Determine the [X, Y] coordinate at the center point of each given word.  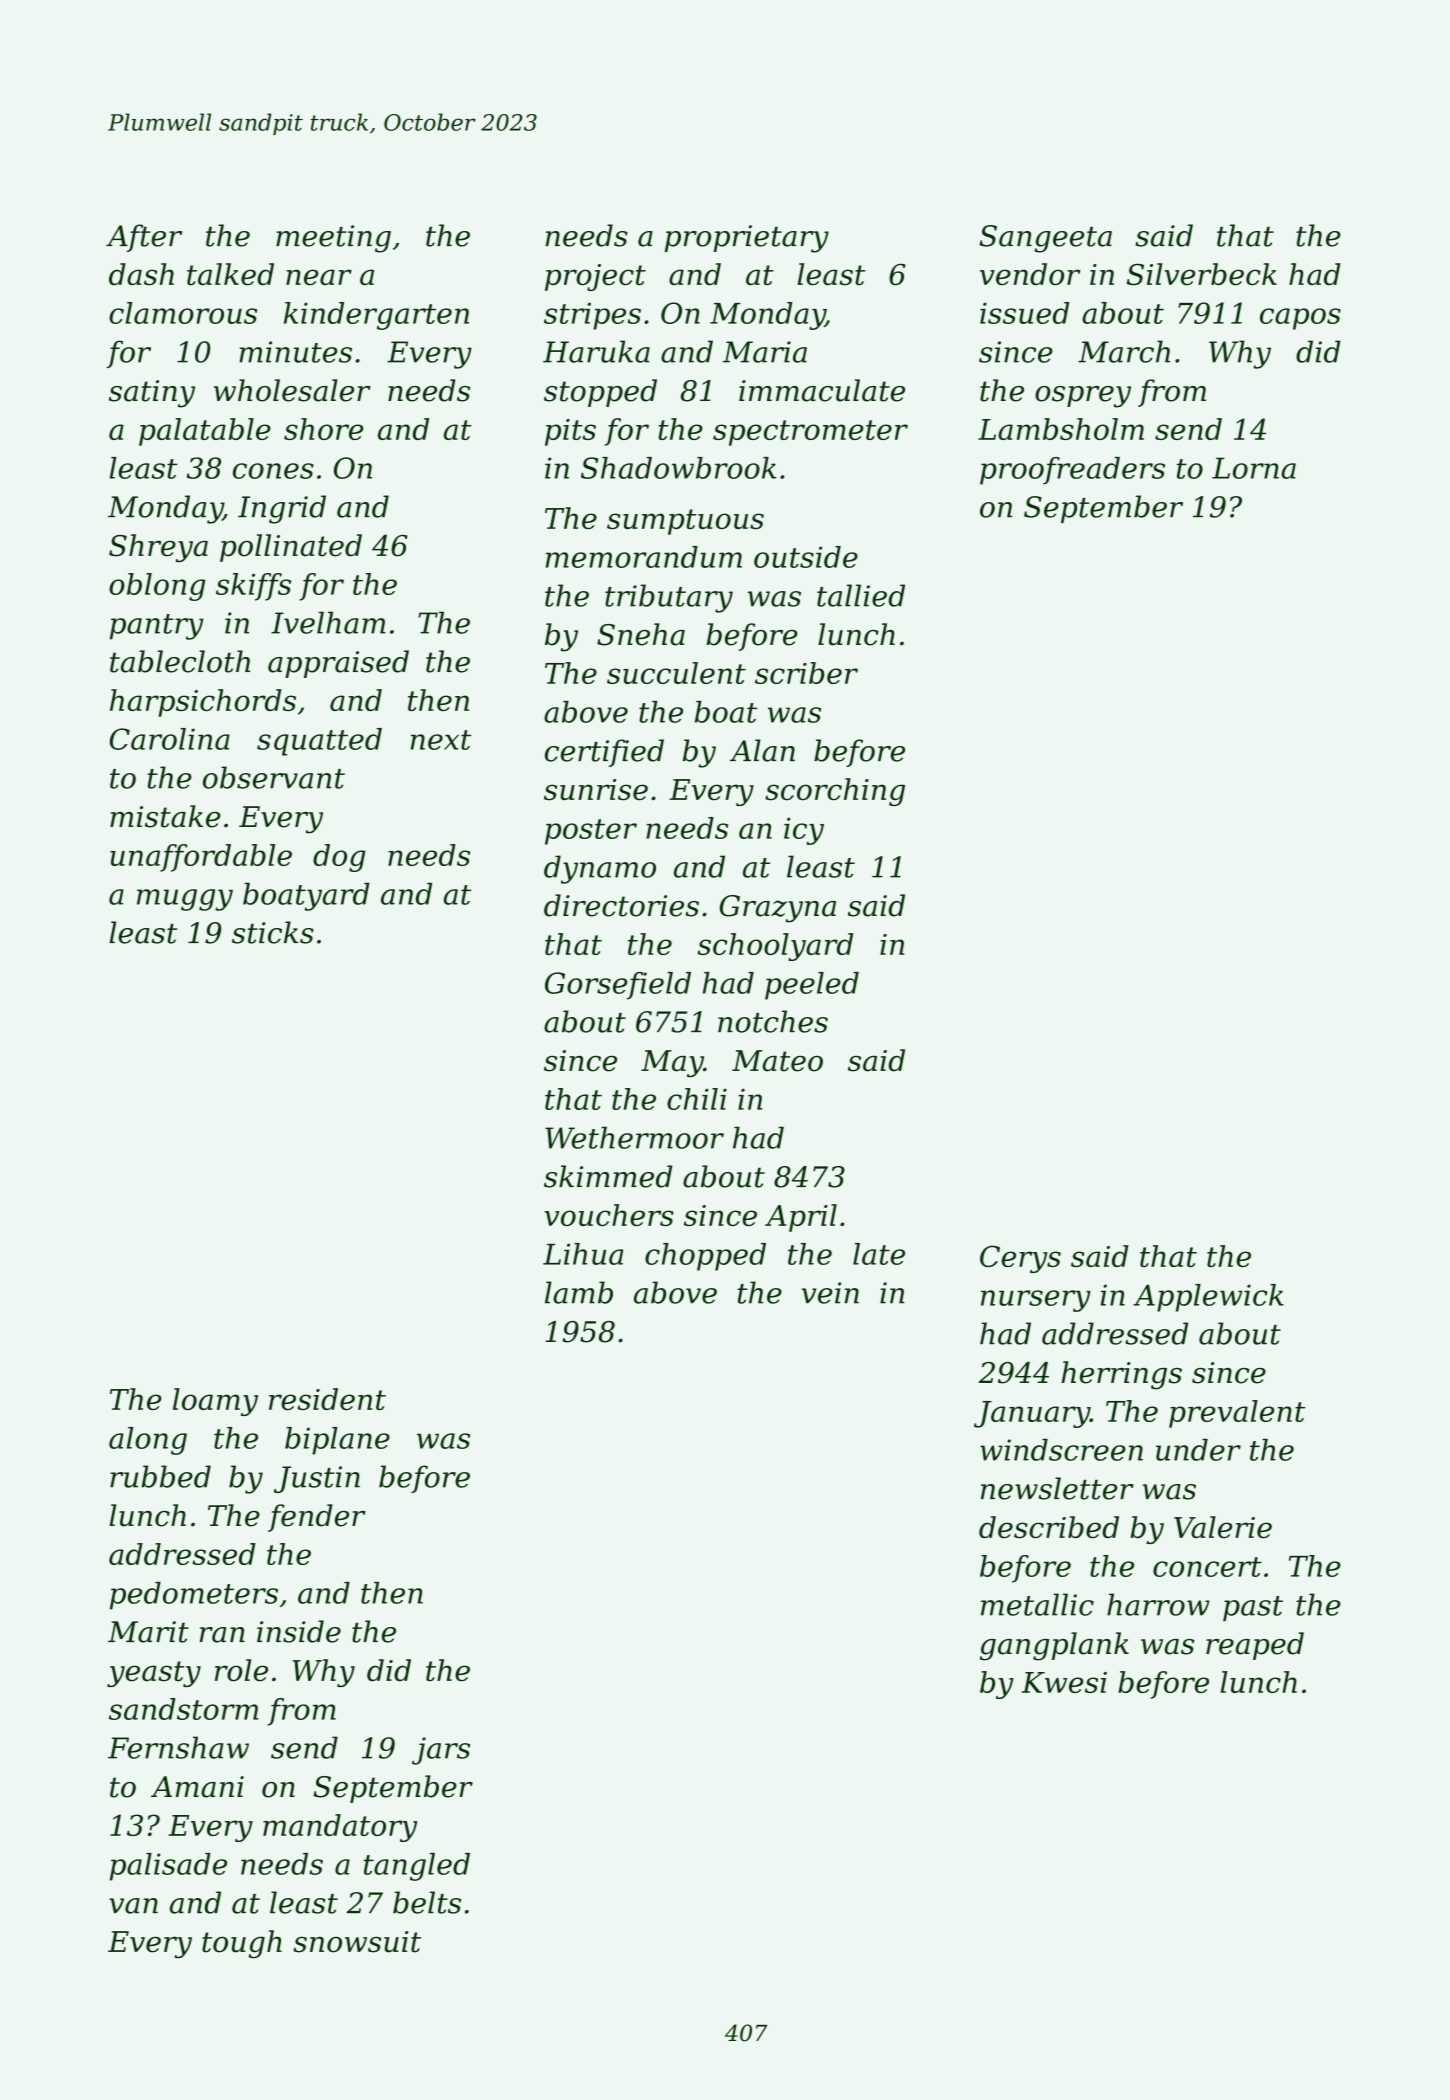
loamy [215, 1402]
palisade [168, 1867]
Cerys [1020, 1259]
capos [1300, 319]
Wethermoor [634, 1137]
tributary [669, 598]
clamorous [183, 313]
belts [427, 1902]
